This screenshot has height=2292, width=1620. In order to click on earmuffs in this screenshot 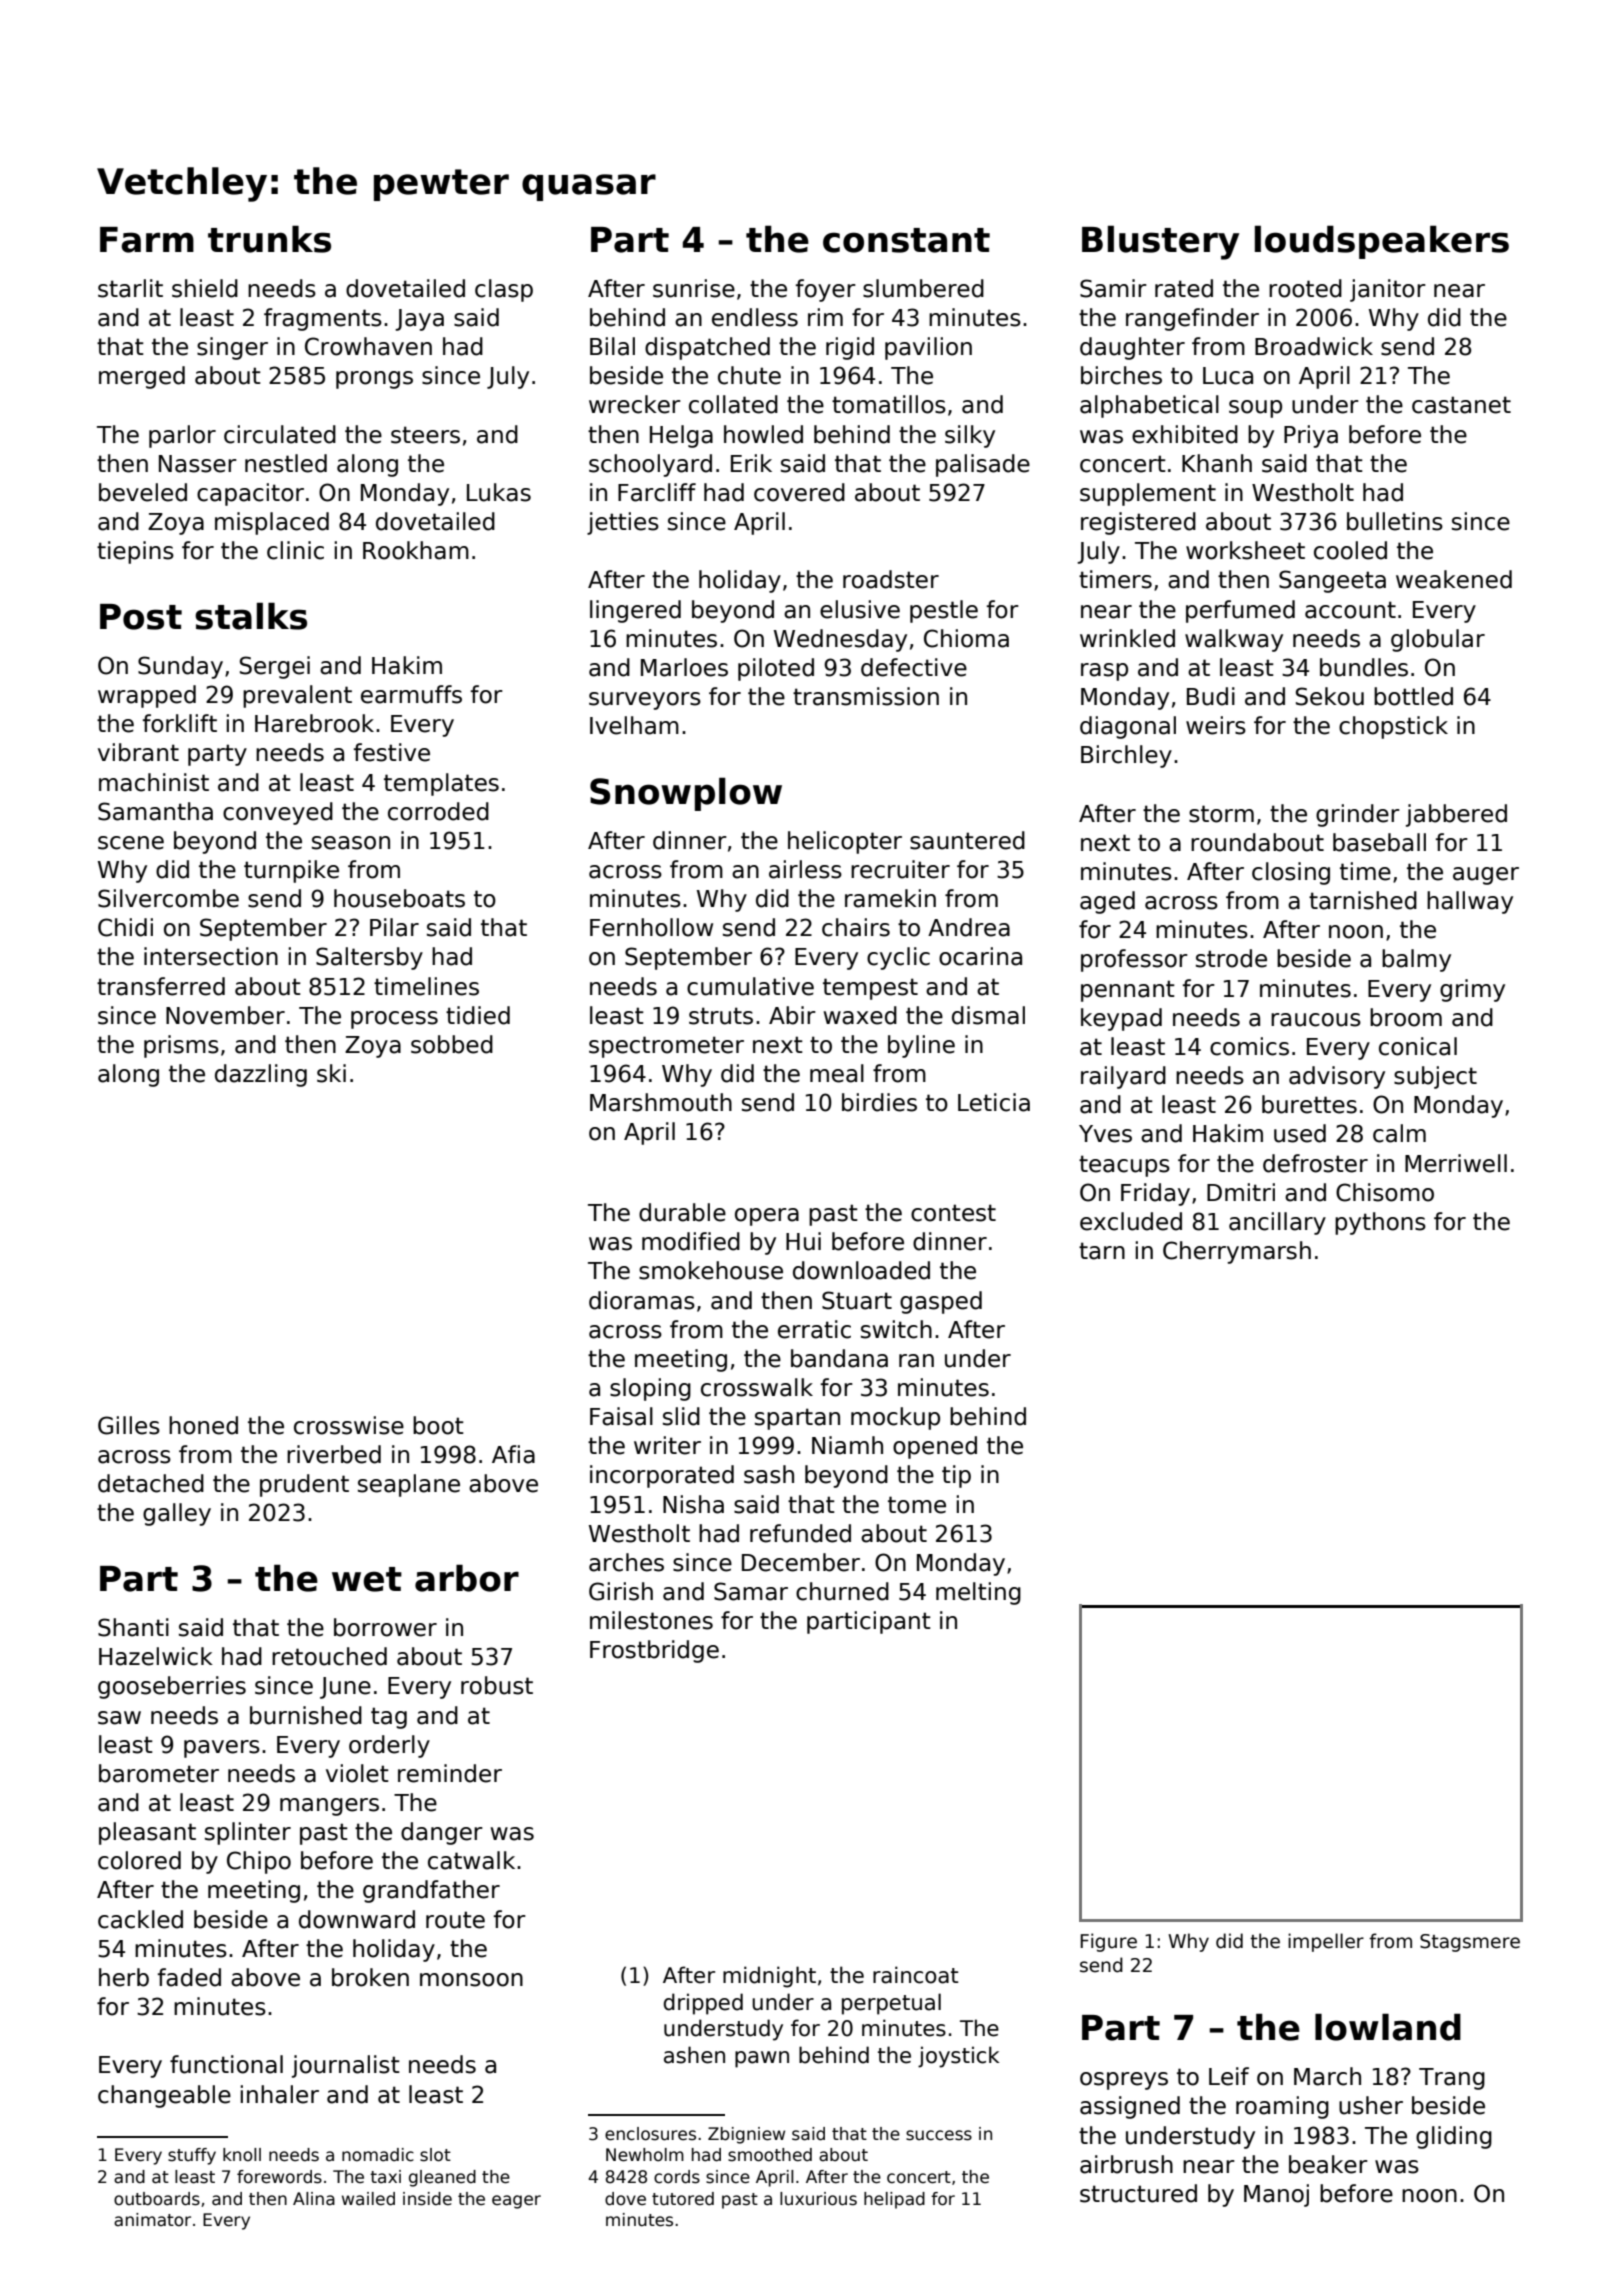, I will do `click(411, 694)`.
